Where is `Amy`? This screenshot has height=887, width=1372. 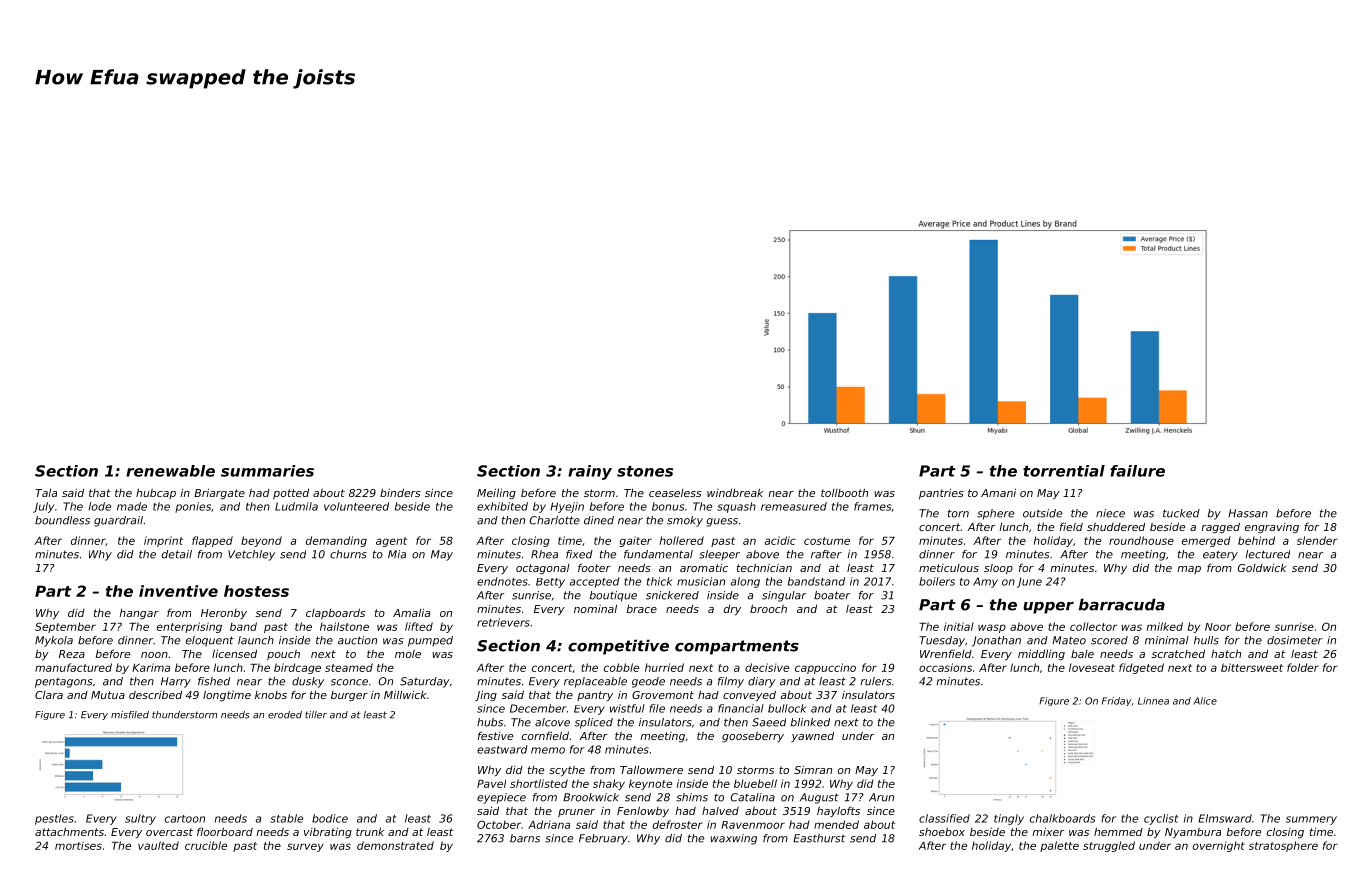
Amy is located at coordinates (985, 582).
